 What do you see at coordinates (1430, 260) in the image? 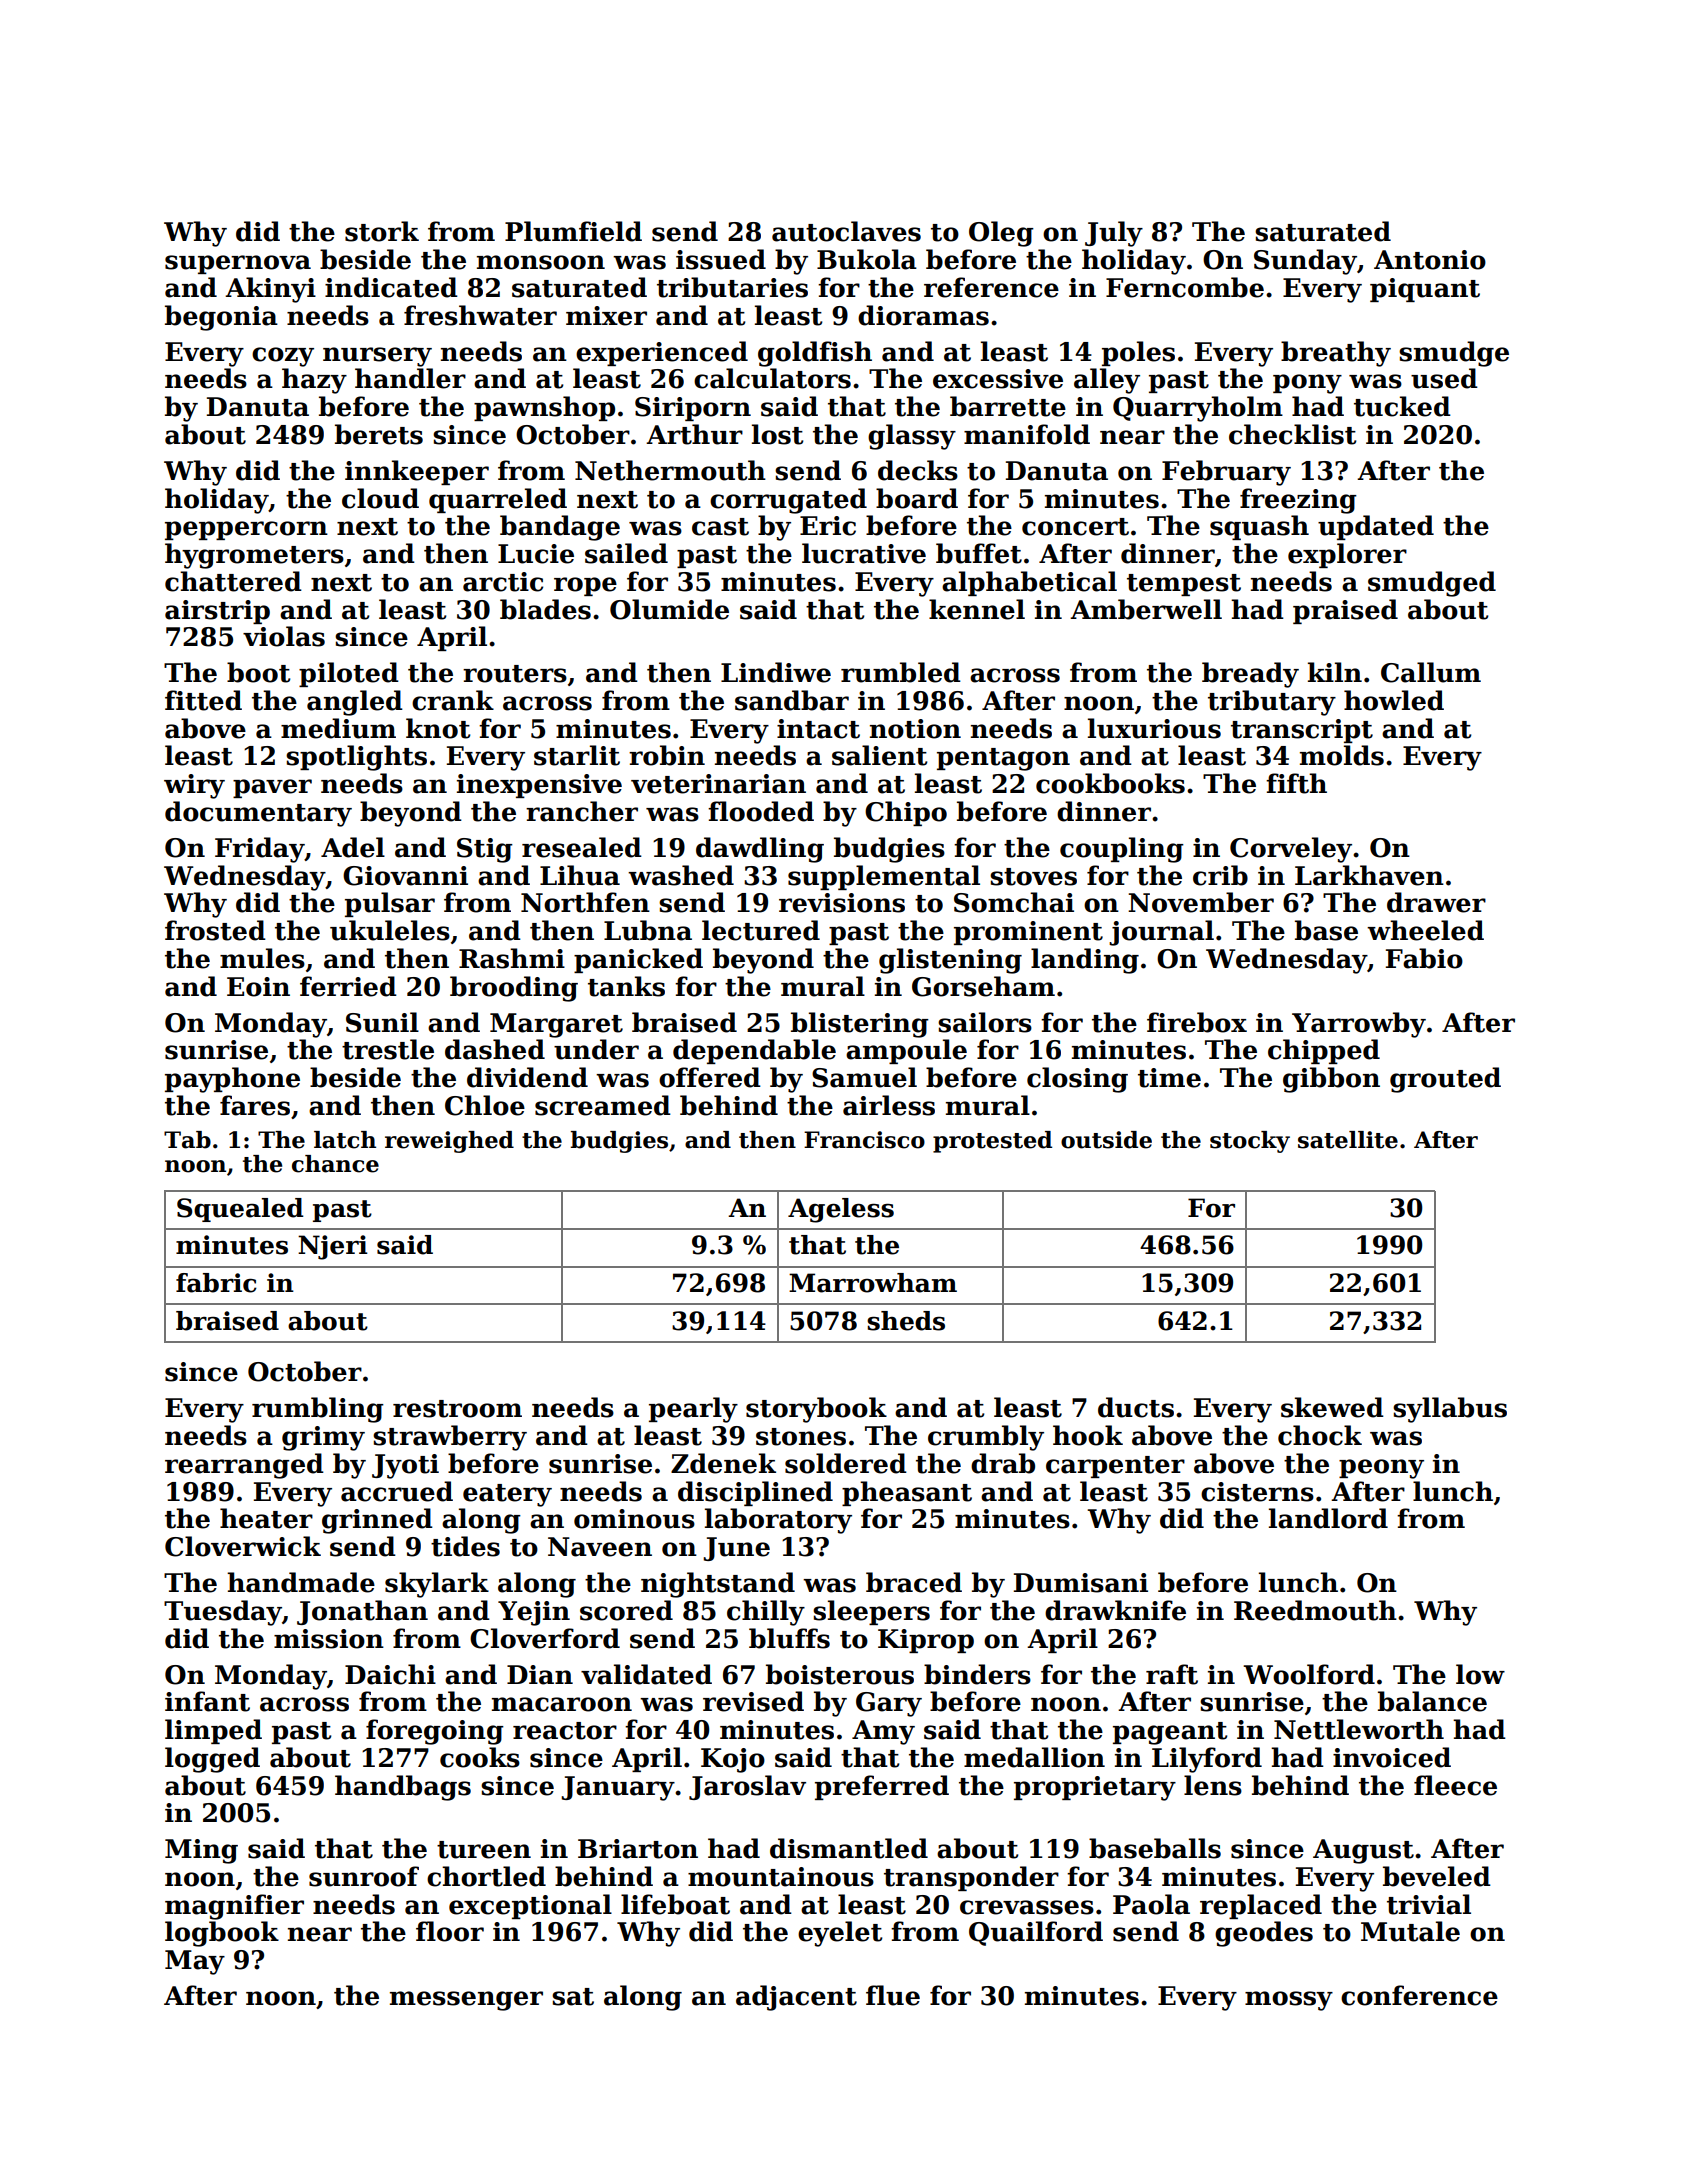
I see `Antonio` at bounding box center [1430, 260].
